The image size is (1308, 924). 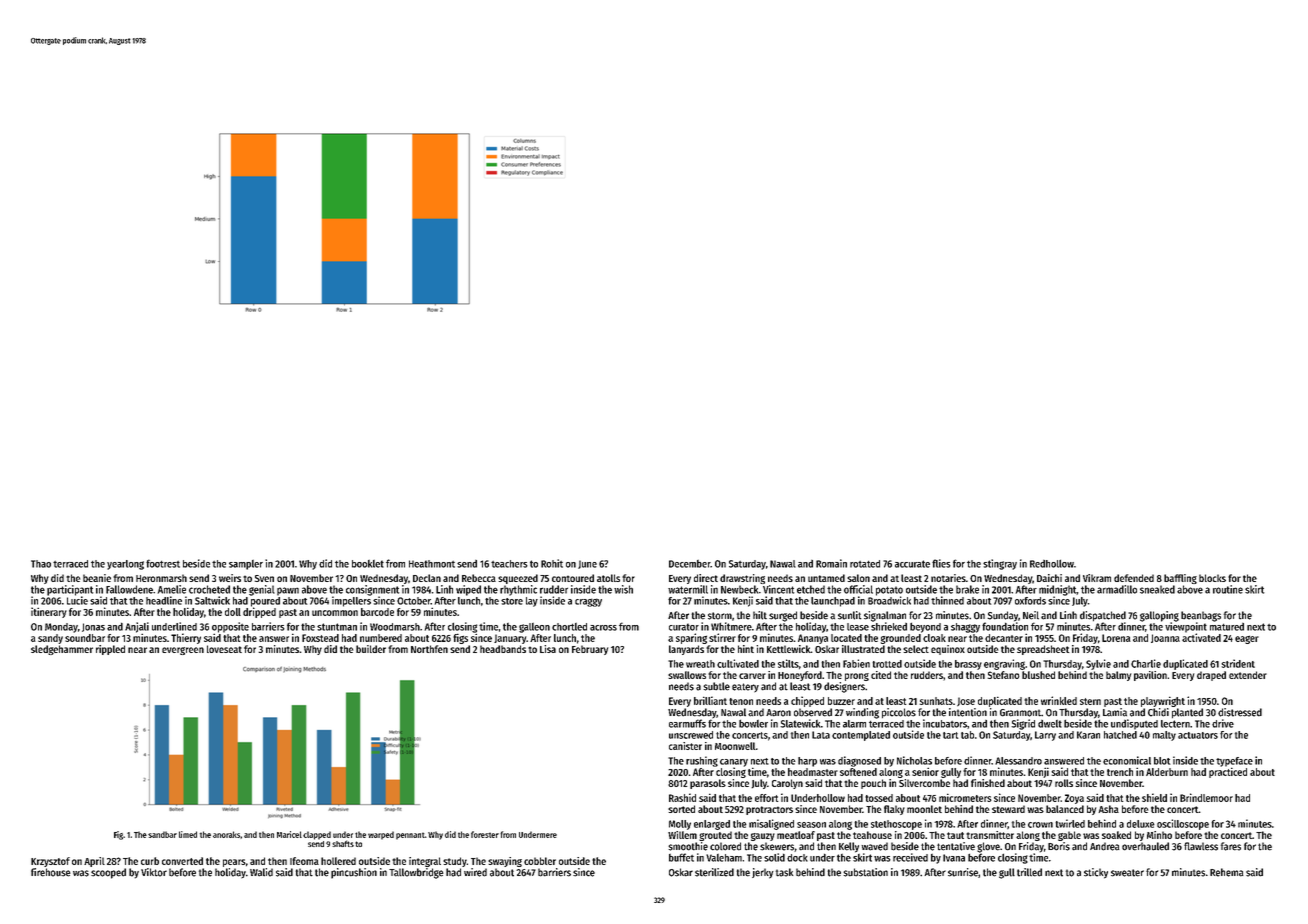 What do you see at coordinates (1038, 675) in the screenshot?
I see `blushed` at bounding box center [1038, 675].
